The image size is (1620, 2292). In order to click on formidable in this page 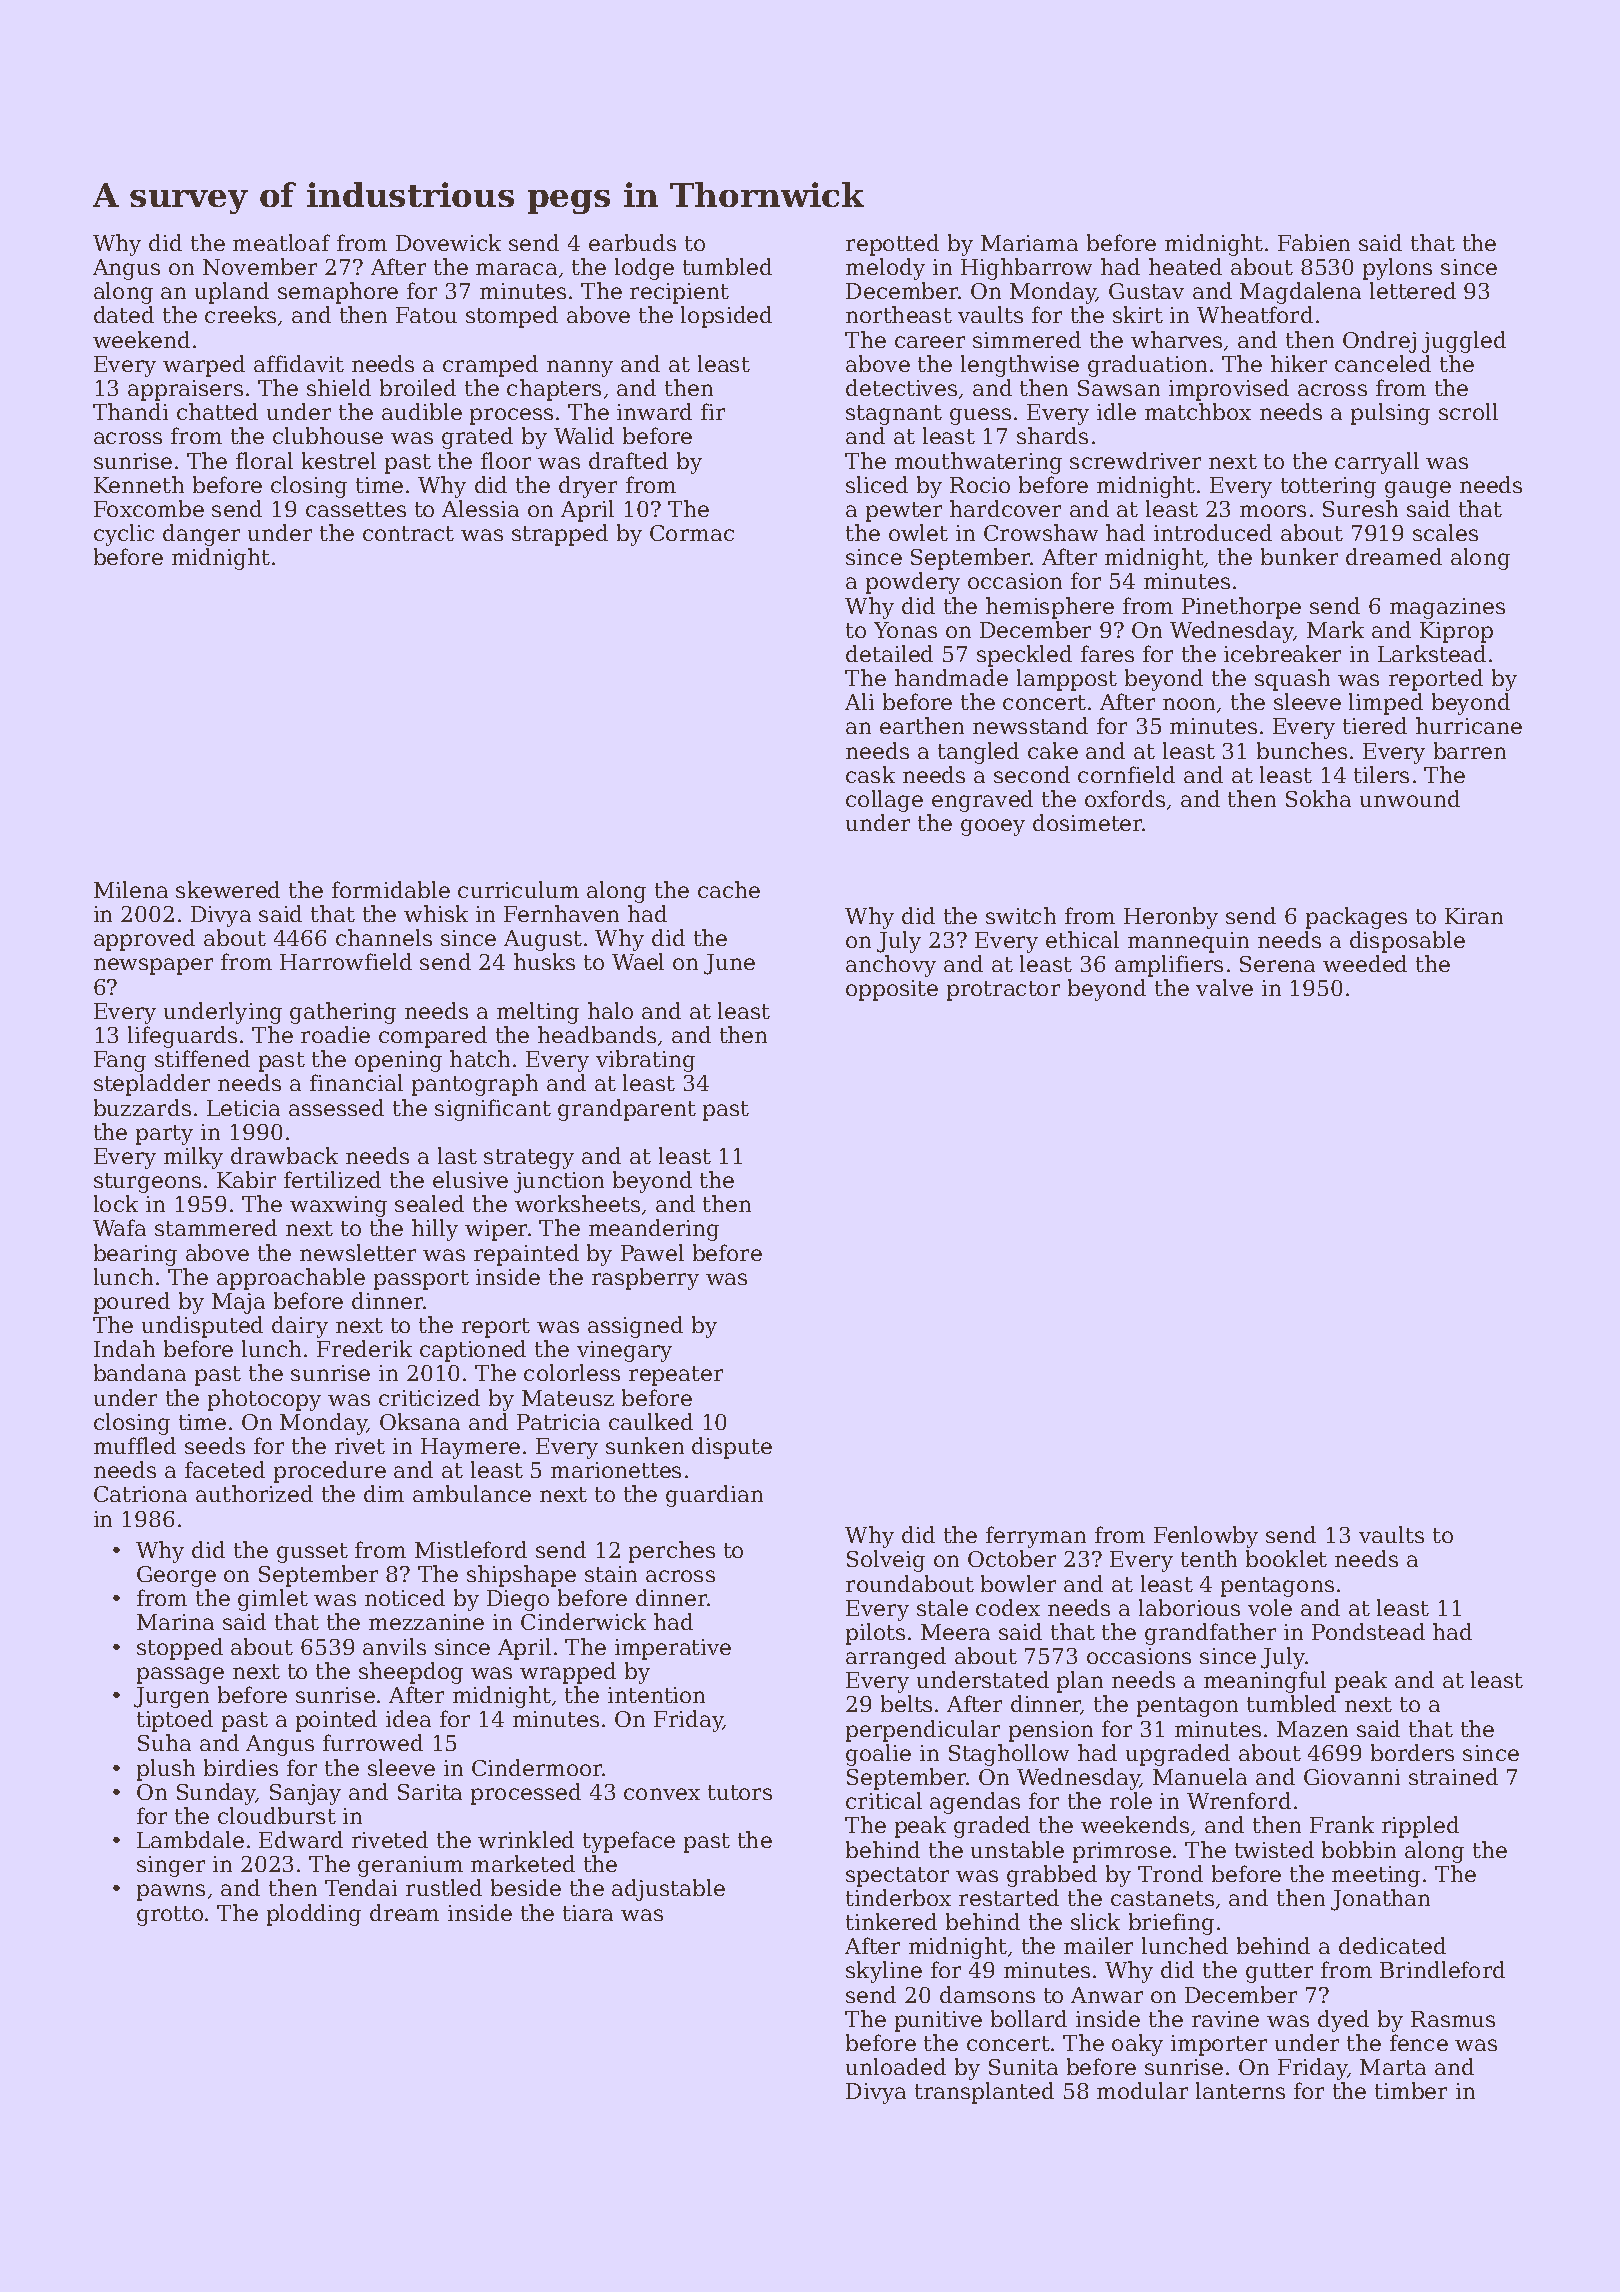, I will do `click(391, 889)`.
